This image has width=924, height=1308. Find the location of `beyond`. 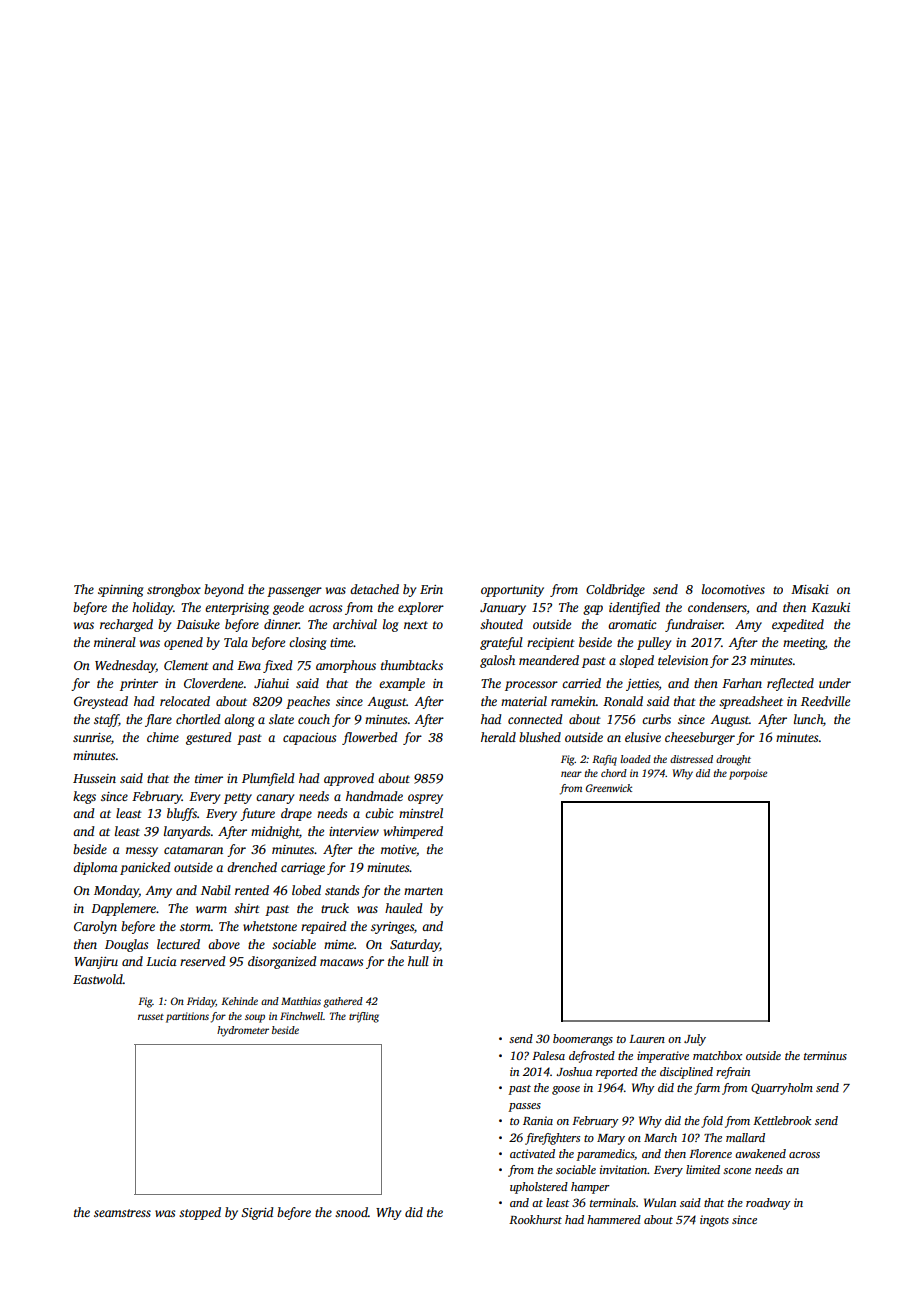

beyond is located at coordinates (224, 590).
